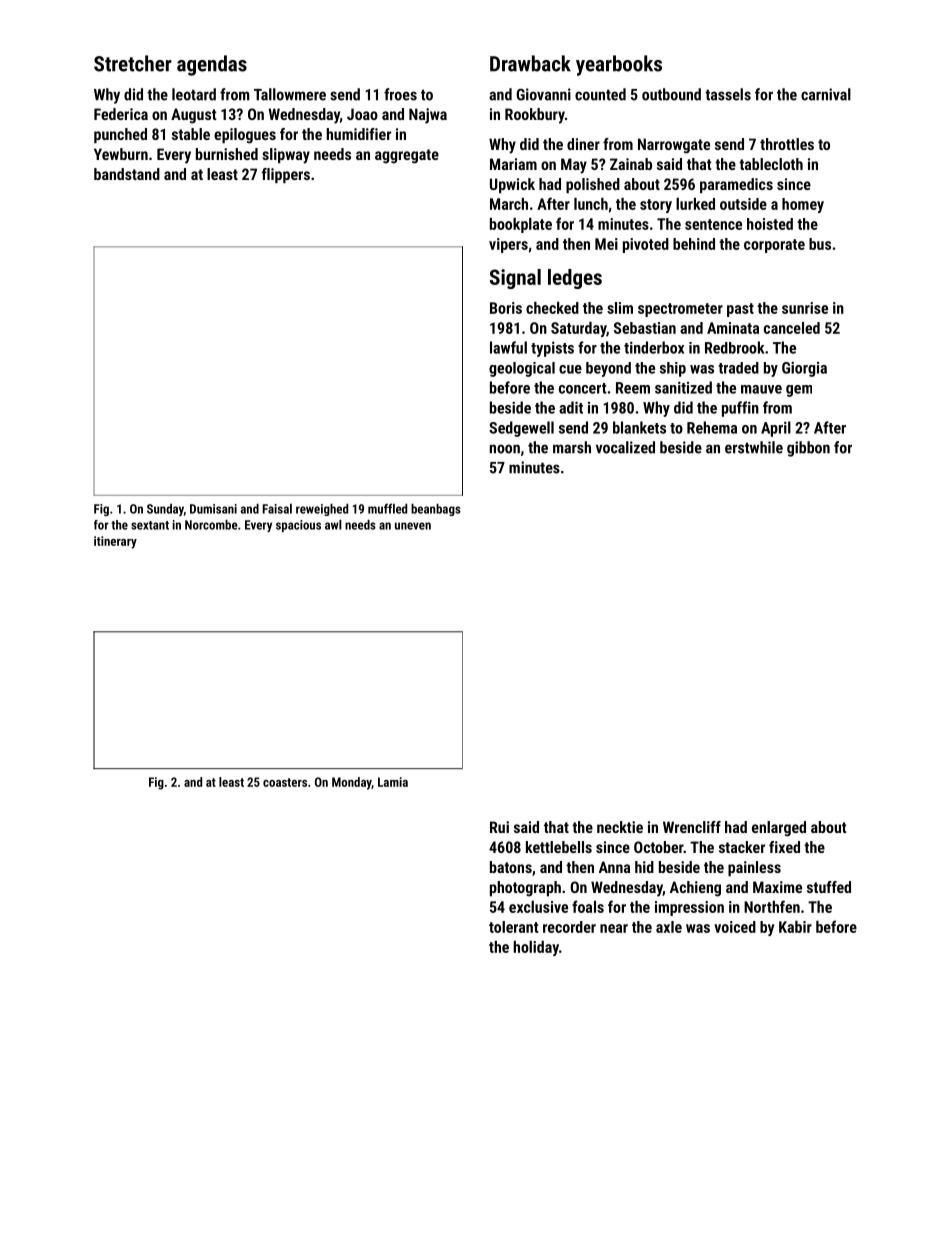  I want to click on Drawback, so click(530, 63).
